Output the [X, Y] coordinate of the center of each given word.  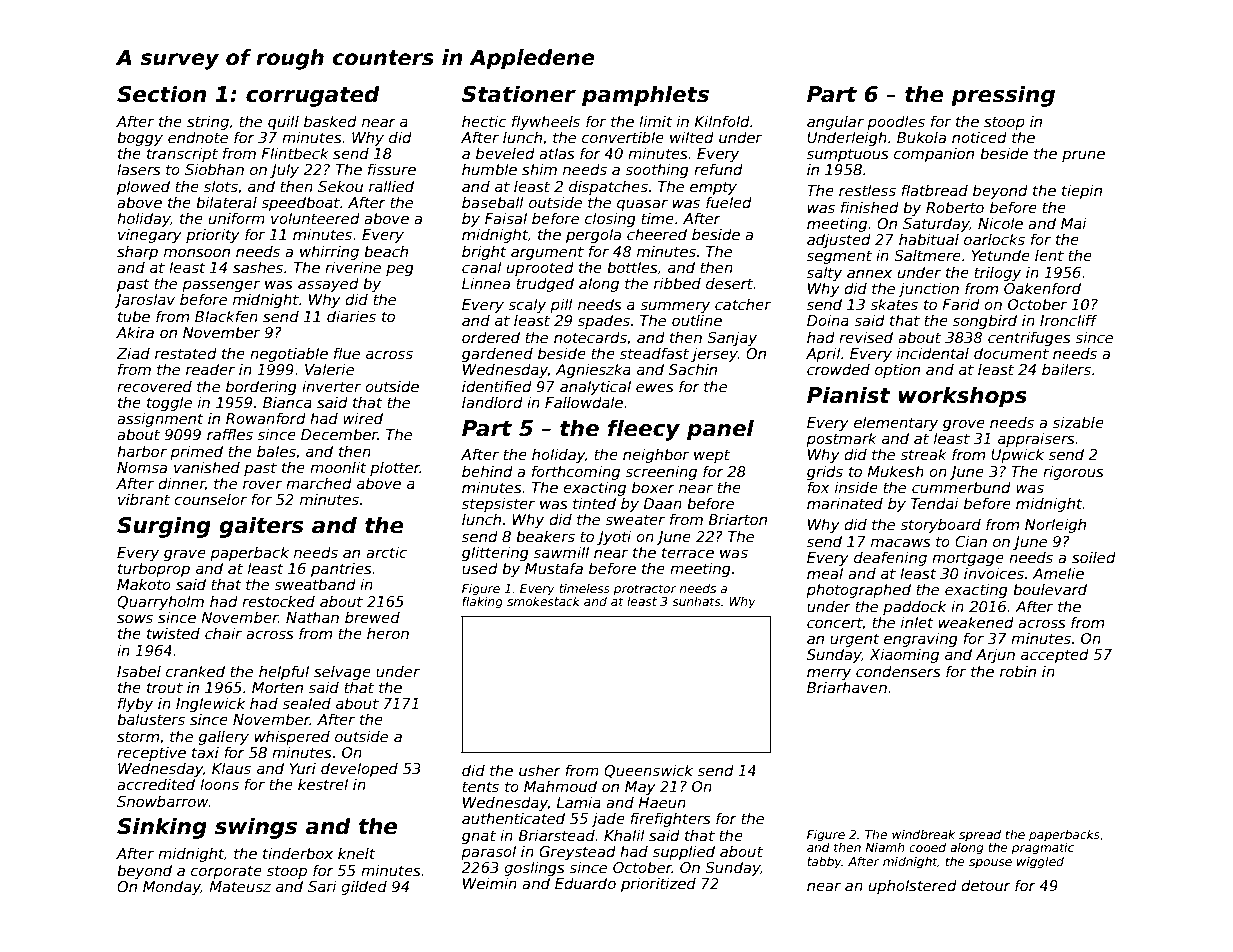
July [284, 170]
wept [712, 456]
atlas [557, 153]
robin [1018, 671]
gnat [479, 837]
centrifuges [1029, 338]
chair [223, 633]
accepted [1055, 655]
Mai [1074, 223]
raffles [230, 434]
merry [829, 674]
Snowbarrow [163, 801]
